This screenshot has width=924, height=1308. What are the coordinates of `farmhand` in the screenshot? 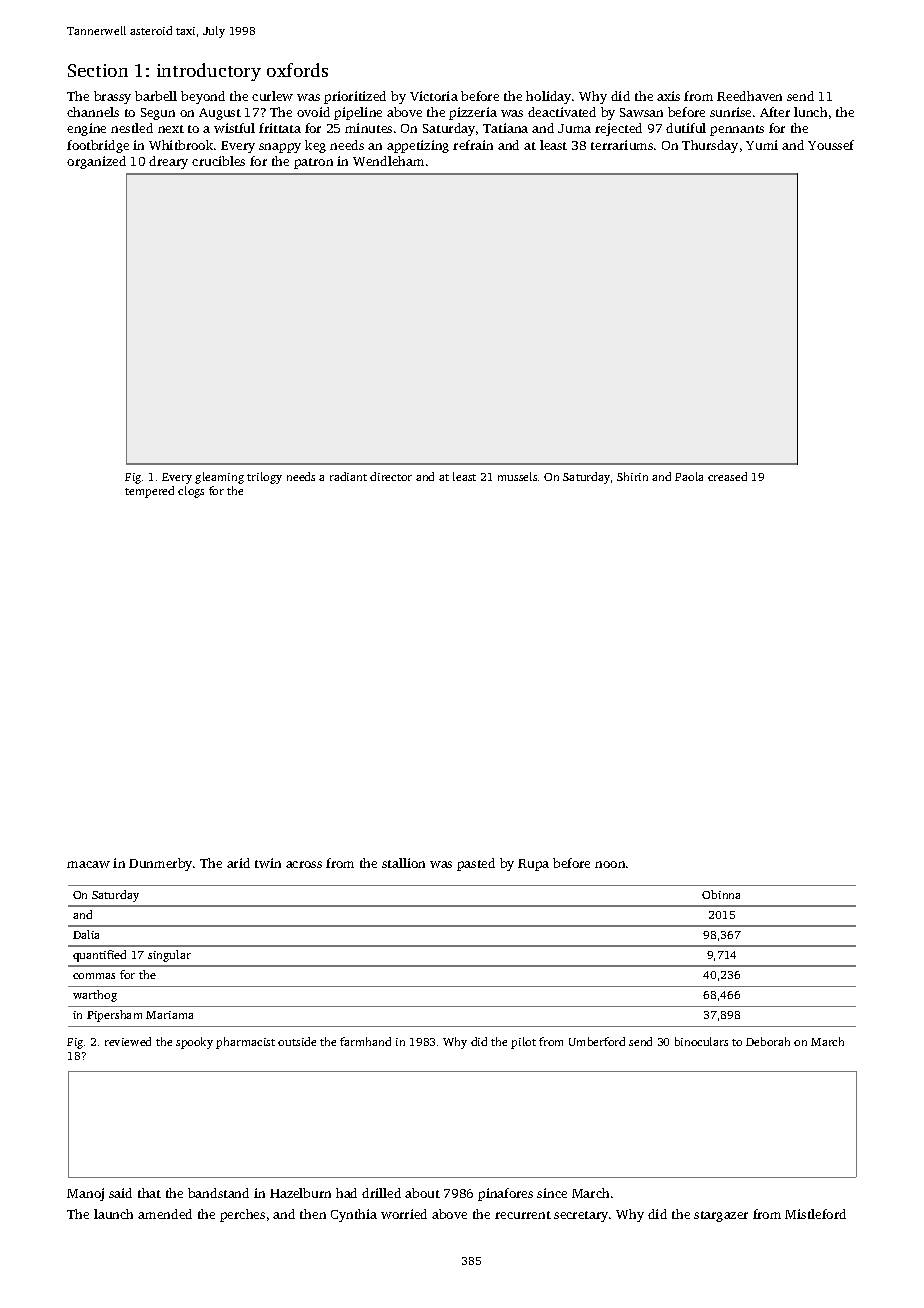 It's located at (365, 1041).
